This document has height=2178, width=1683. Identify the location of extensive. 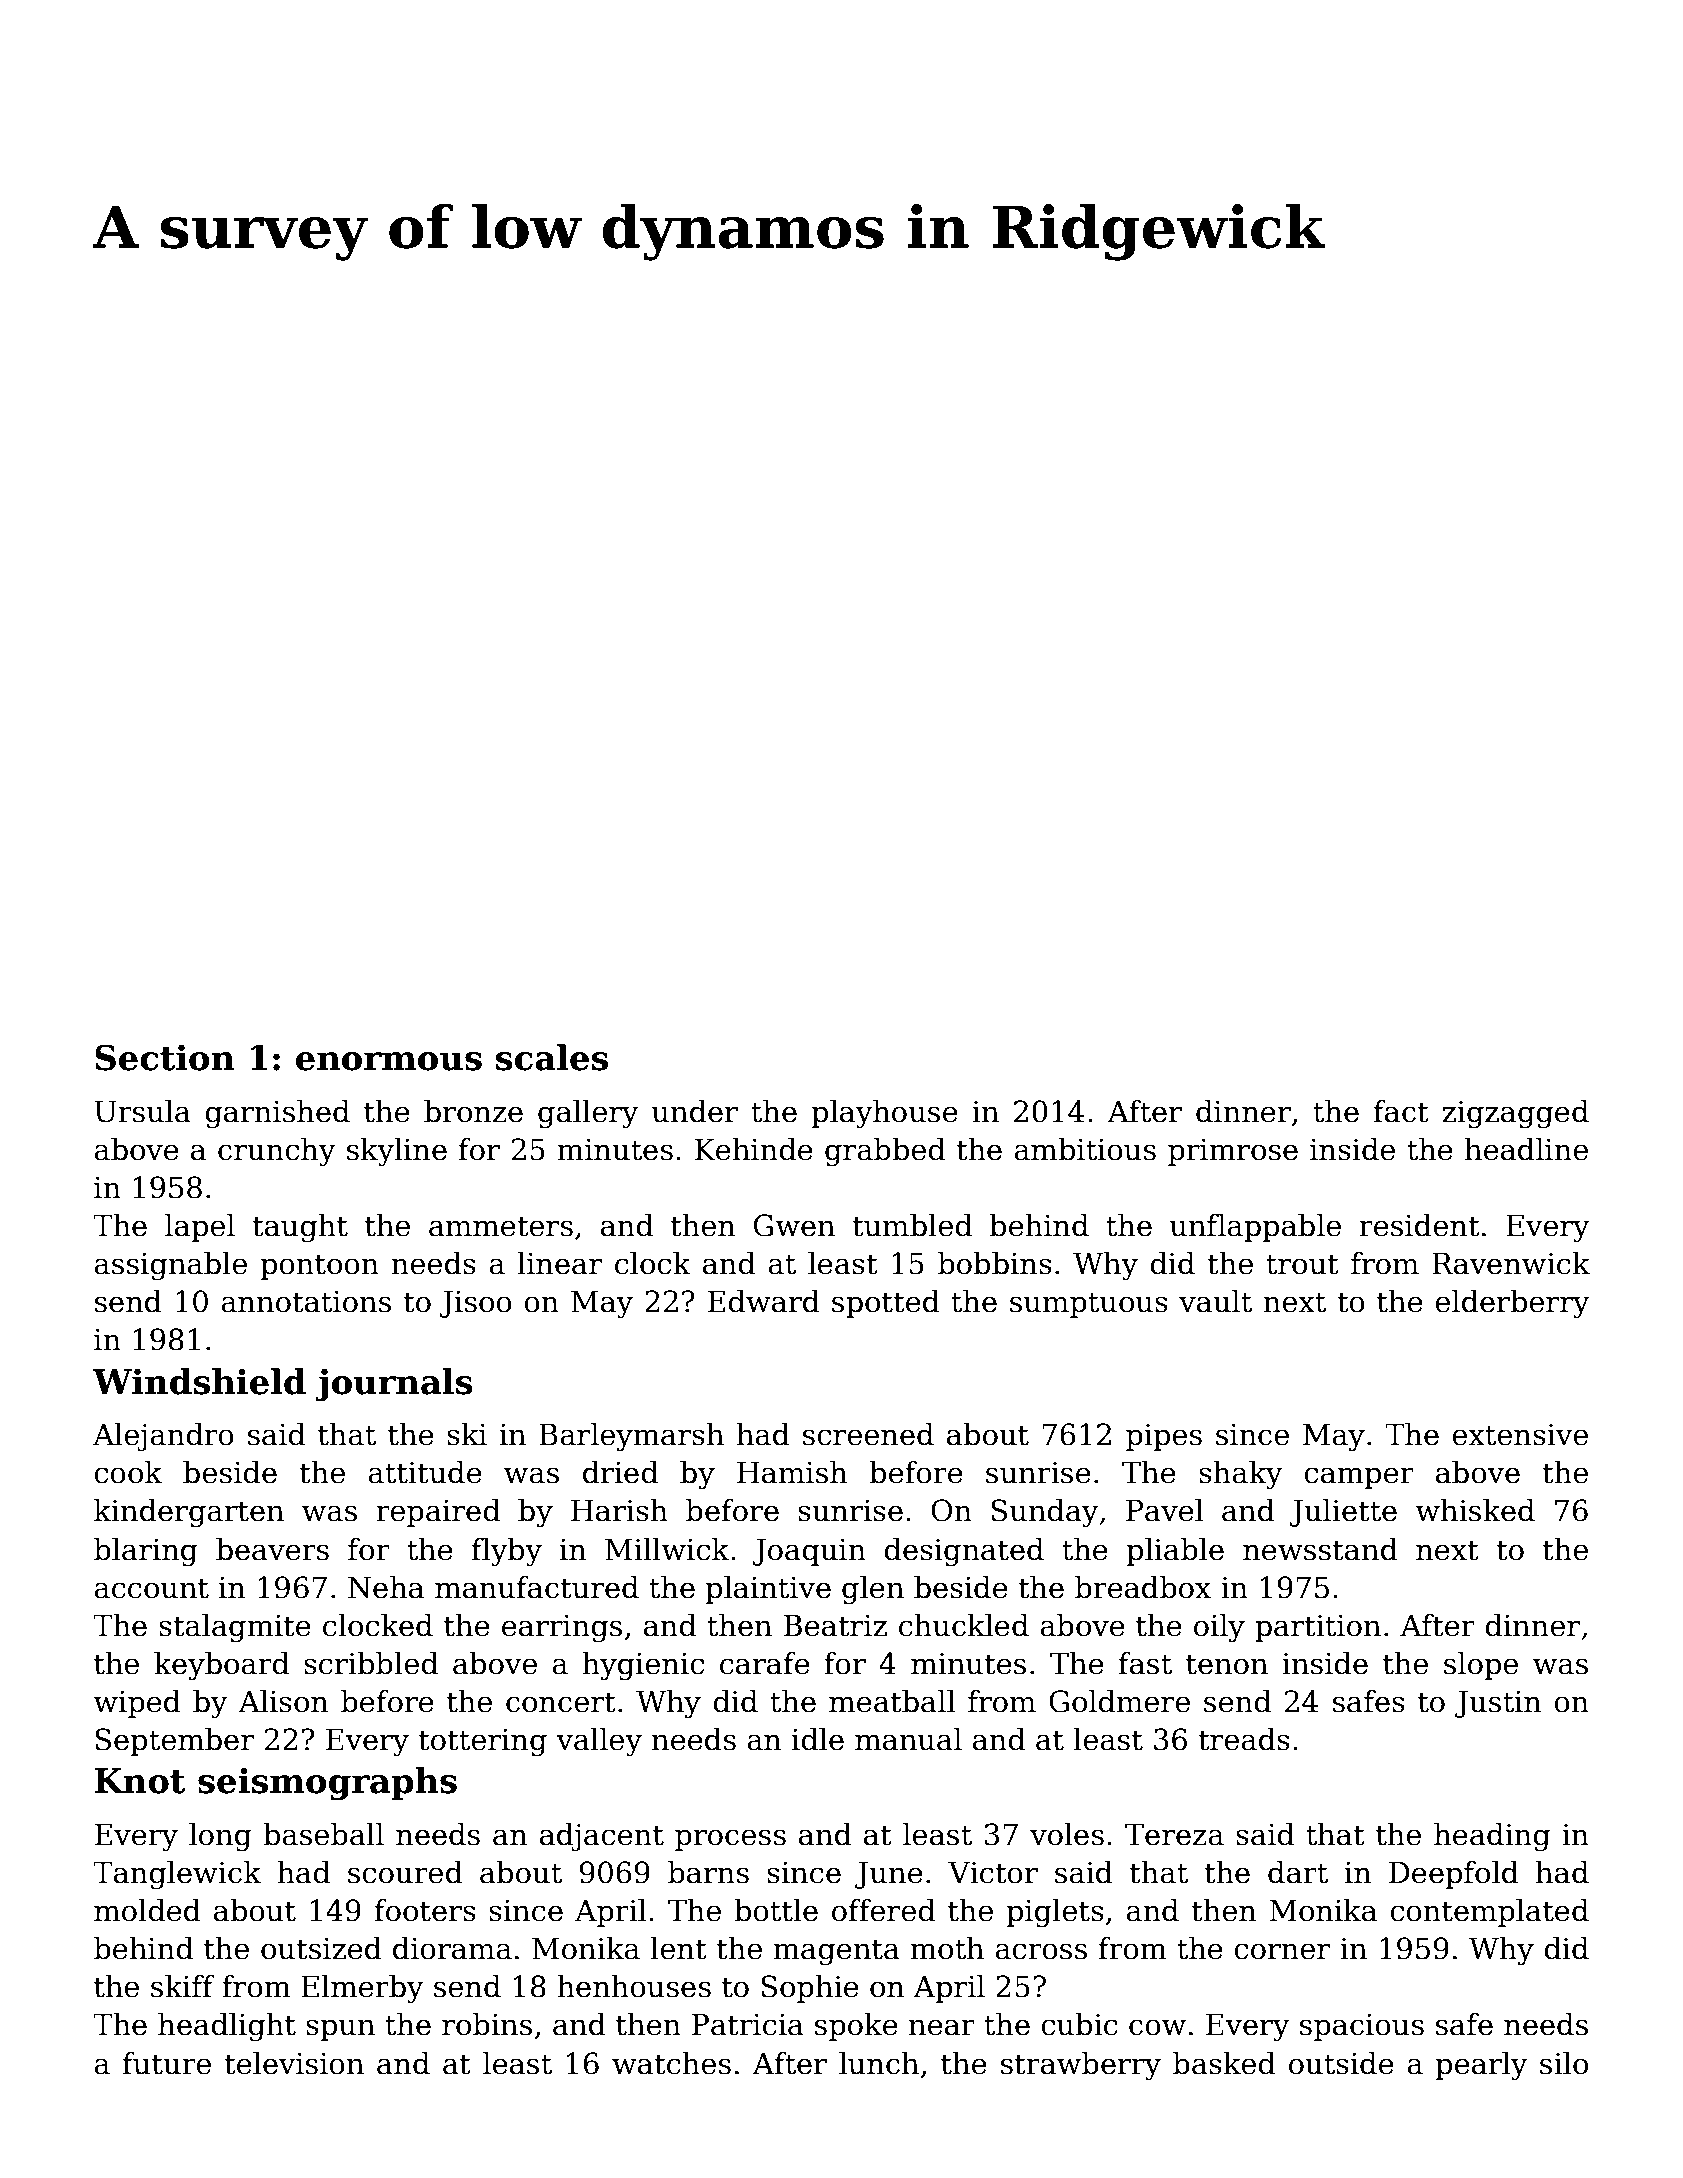
(1520, 1435).
